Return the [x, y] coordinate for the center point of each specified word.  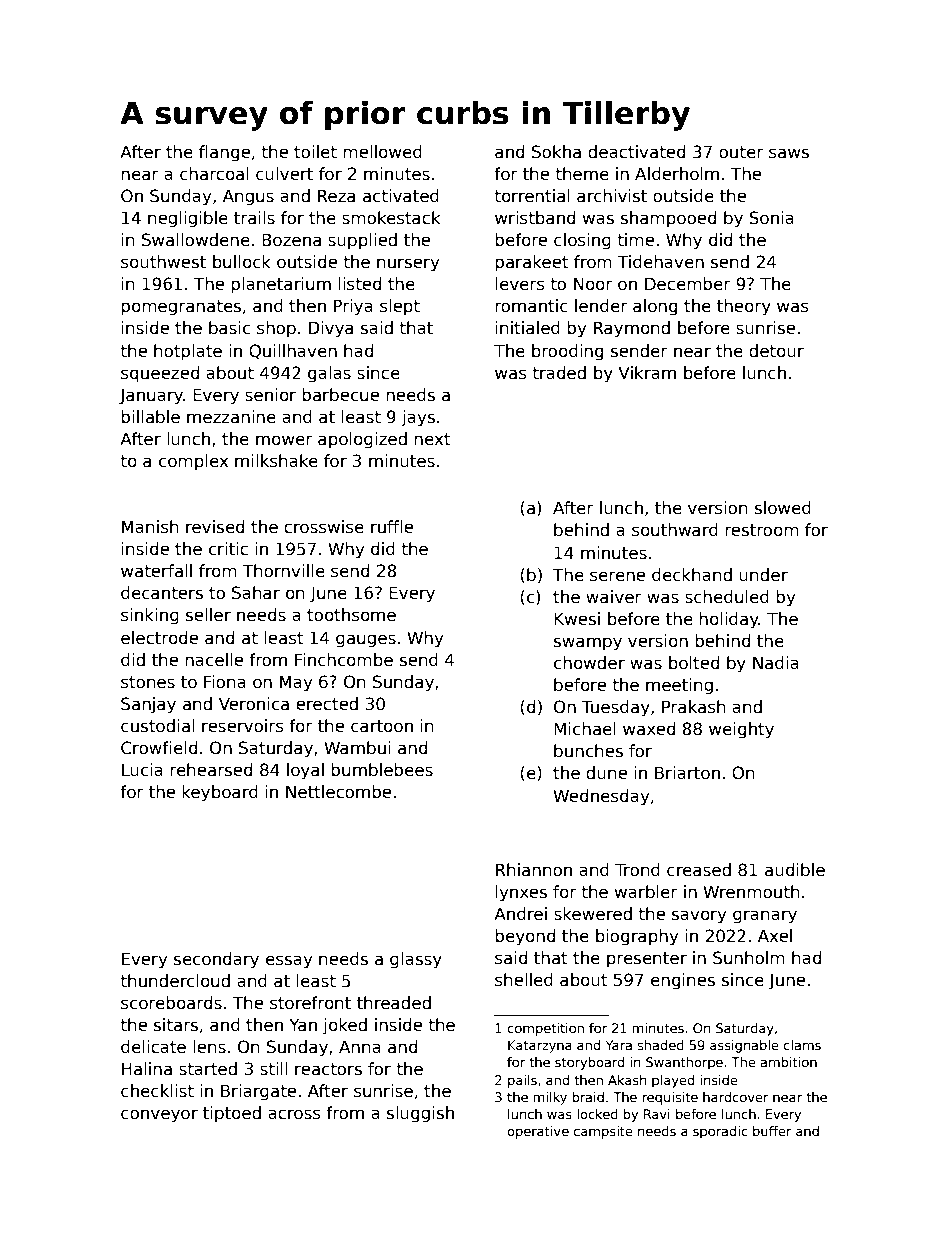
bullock [242, 262]
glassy [416, 960]
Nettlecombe [338, 792]
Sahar [256, 593]
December [688, 284]
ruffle [392, 527]
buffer [772, 1131]
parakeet [532, 263]
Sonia [771, 218]
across [294, 1114]
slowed [783, 508]
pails [522, 1081]
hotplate [188, 352]
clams [802, 1045]
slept [400, 307]
